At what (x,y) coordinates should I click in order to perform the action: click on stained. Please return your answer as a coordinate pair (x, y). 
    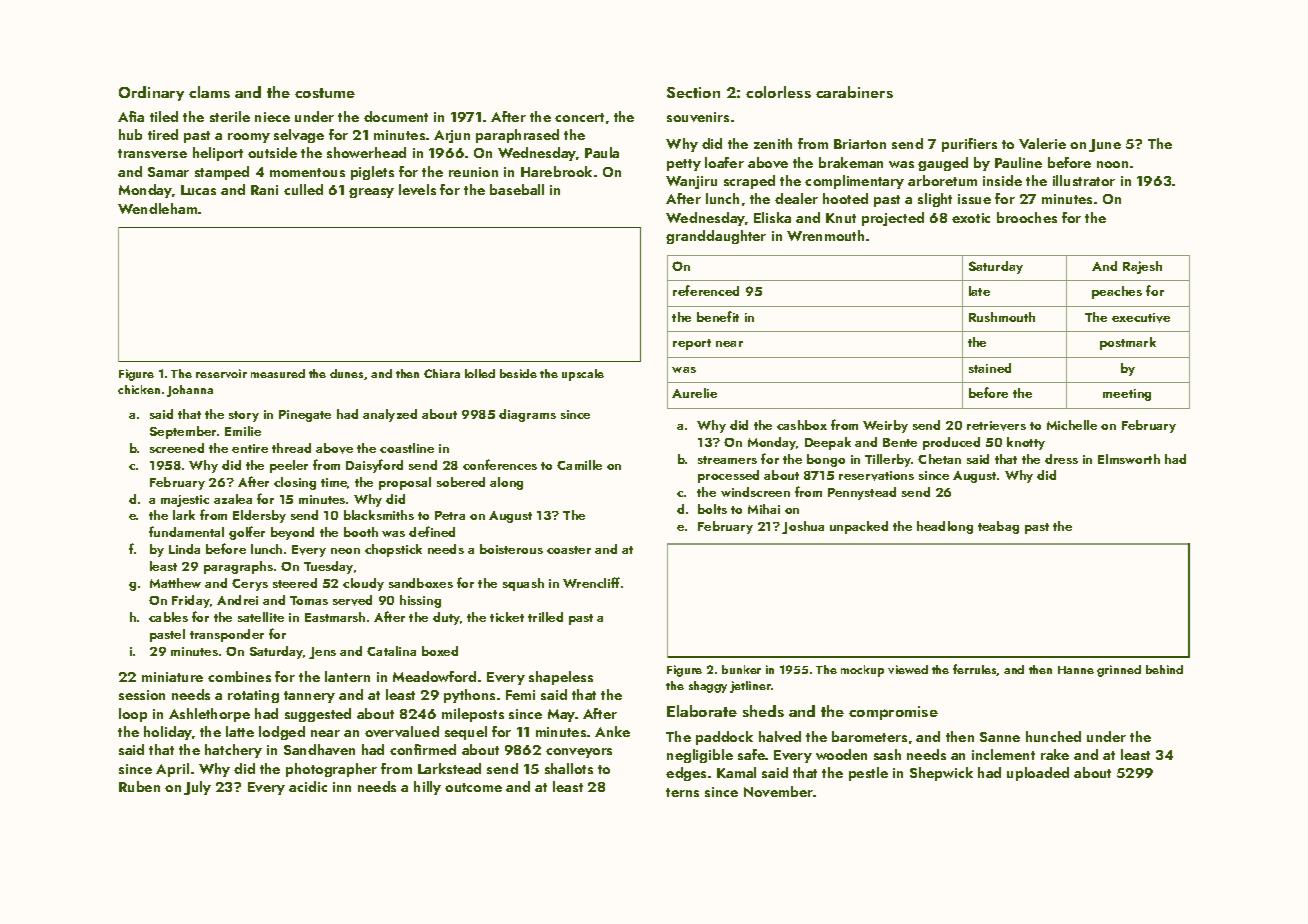
    Looking at the image, I should click on (990, 368).
